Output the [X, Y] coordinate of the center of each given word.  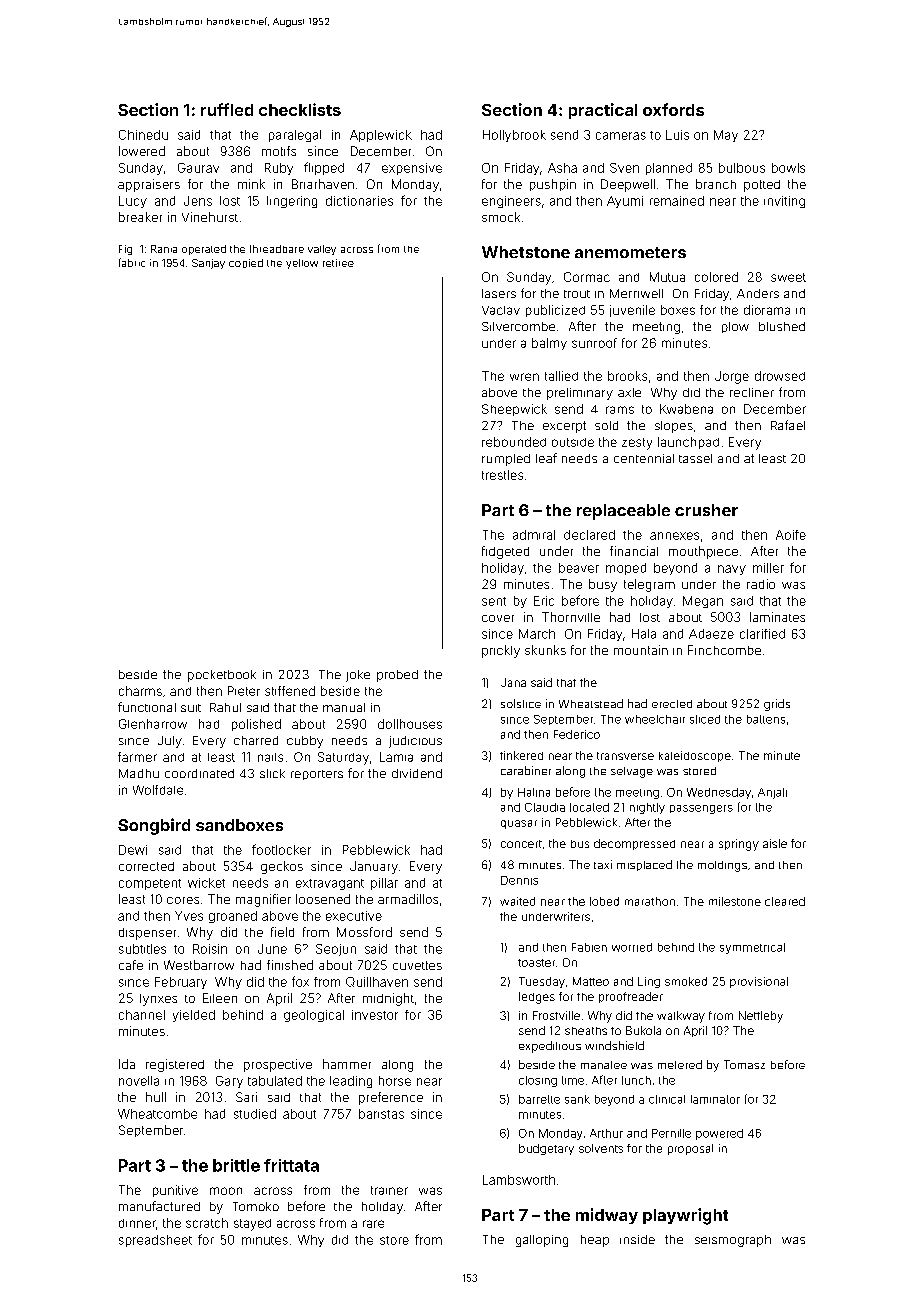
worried [632, 947]
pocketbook [222, 676]
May [726, 136]
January [374, 867]
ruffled [227, 109]
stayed [252, 1225]
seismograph [733, 1241]
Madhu [139, 773]
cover [498, 618]
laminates [777, 617]
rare [373, 1224]
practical [603, 111]
